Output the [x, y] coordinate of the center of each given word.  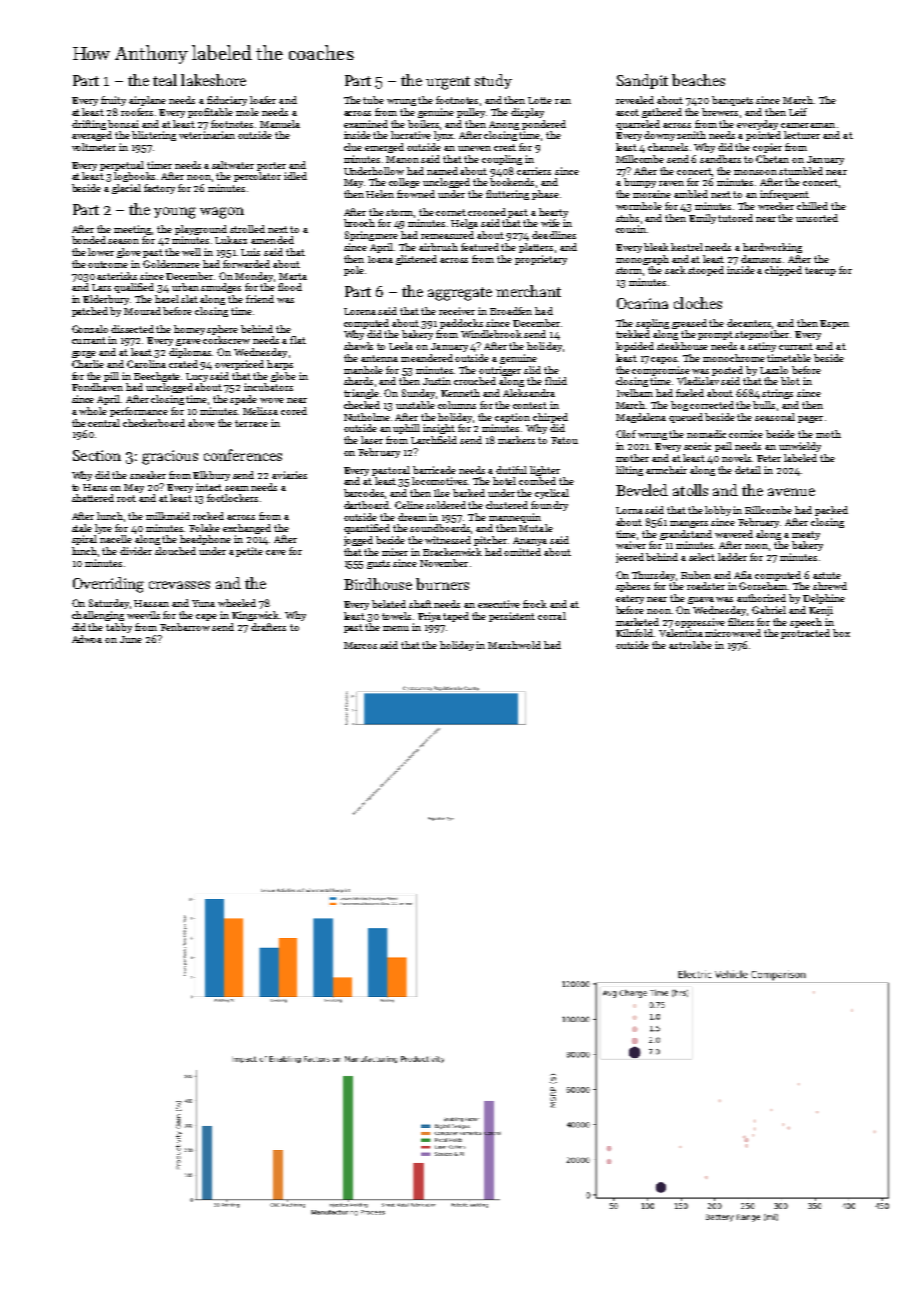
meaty [806, 535]
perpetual [122, 166]
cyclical [552, 494]
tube [373, 100]
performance [139, 412]
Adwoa [87, 639]
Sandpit [642, 81]
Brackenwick [452, 552]
